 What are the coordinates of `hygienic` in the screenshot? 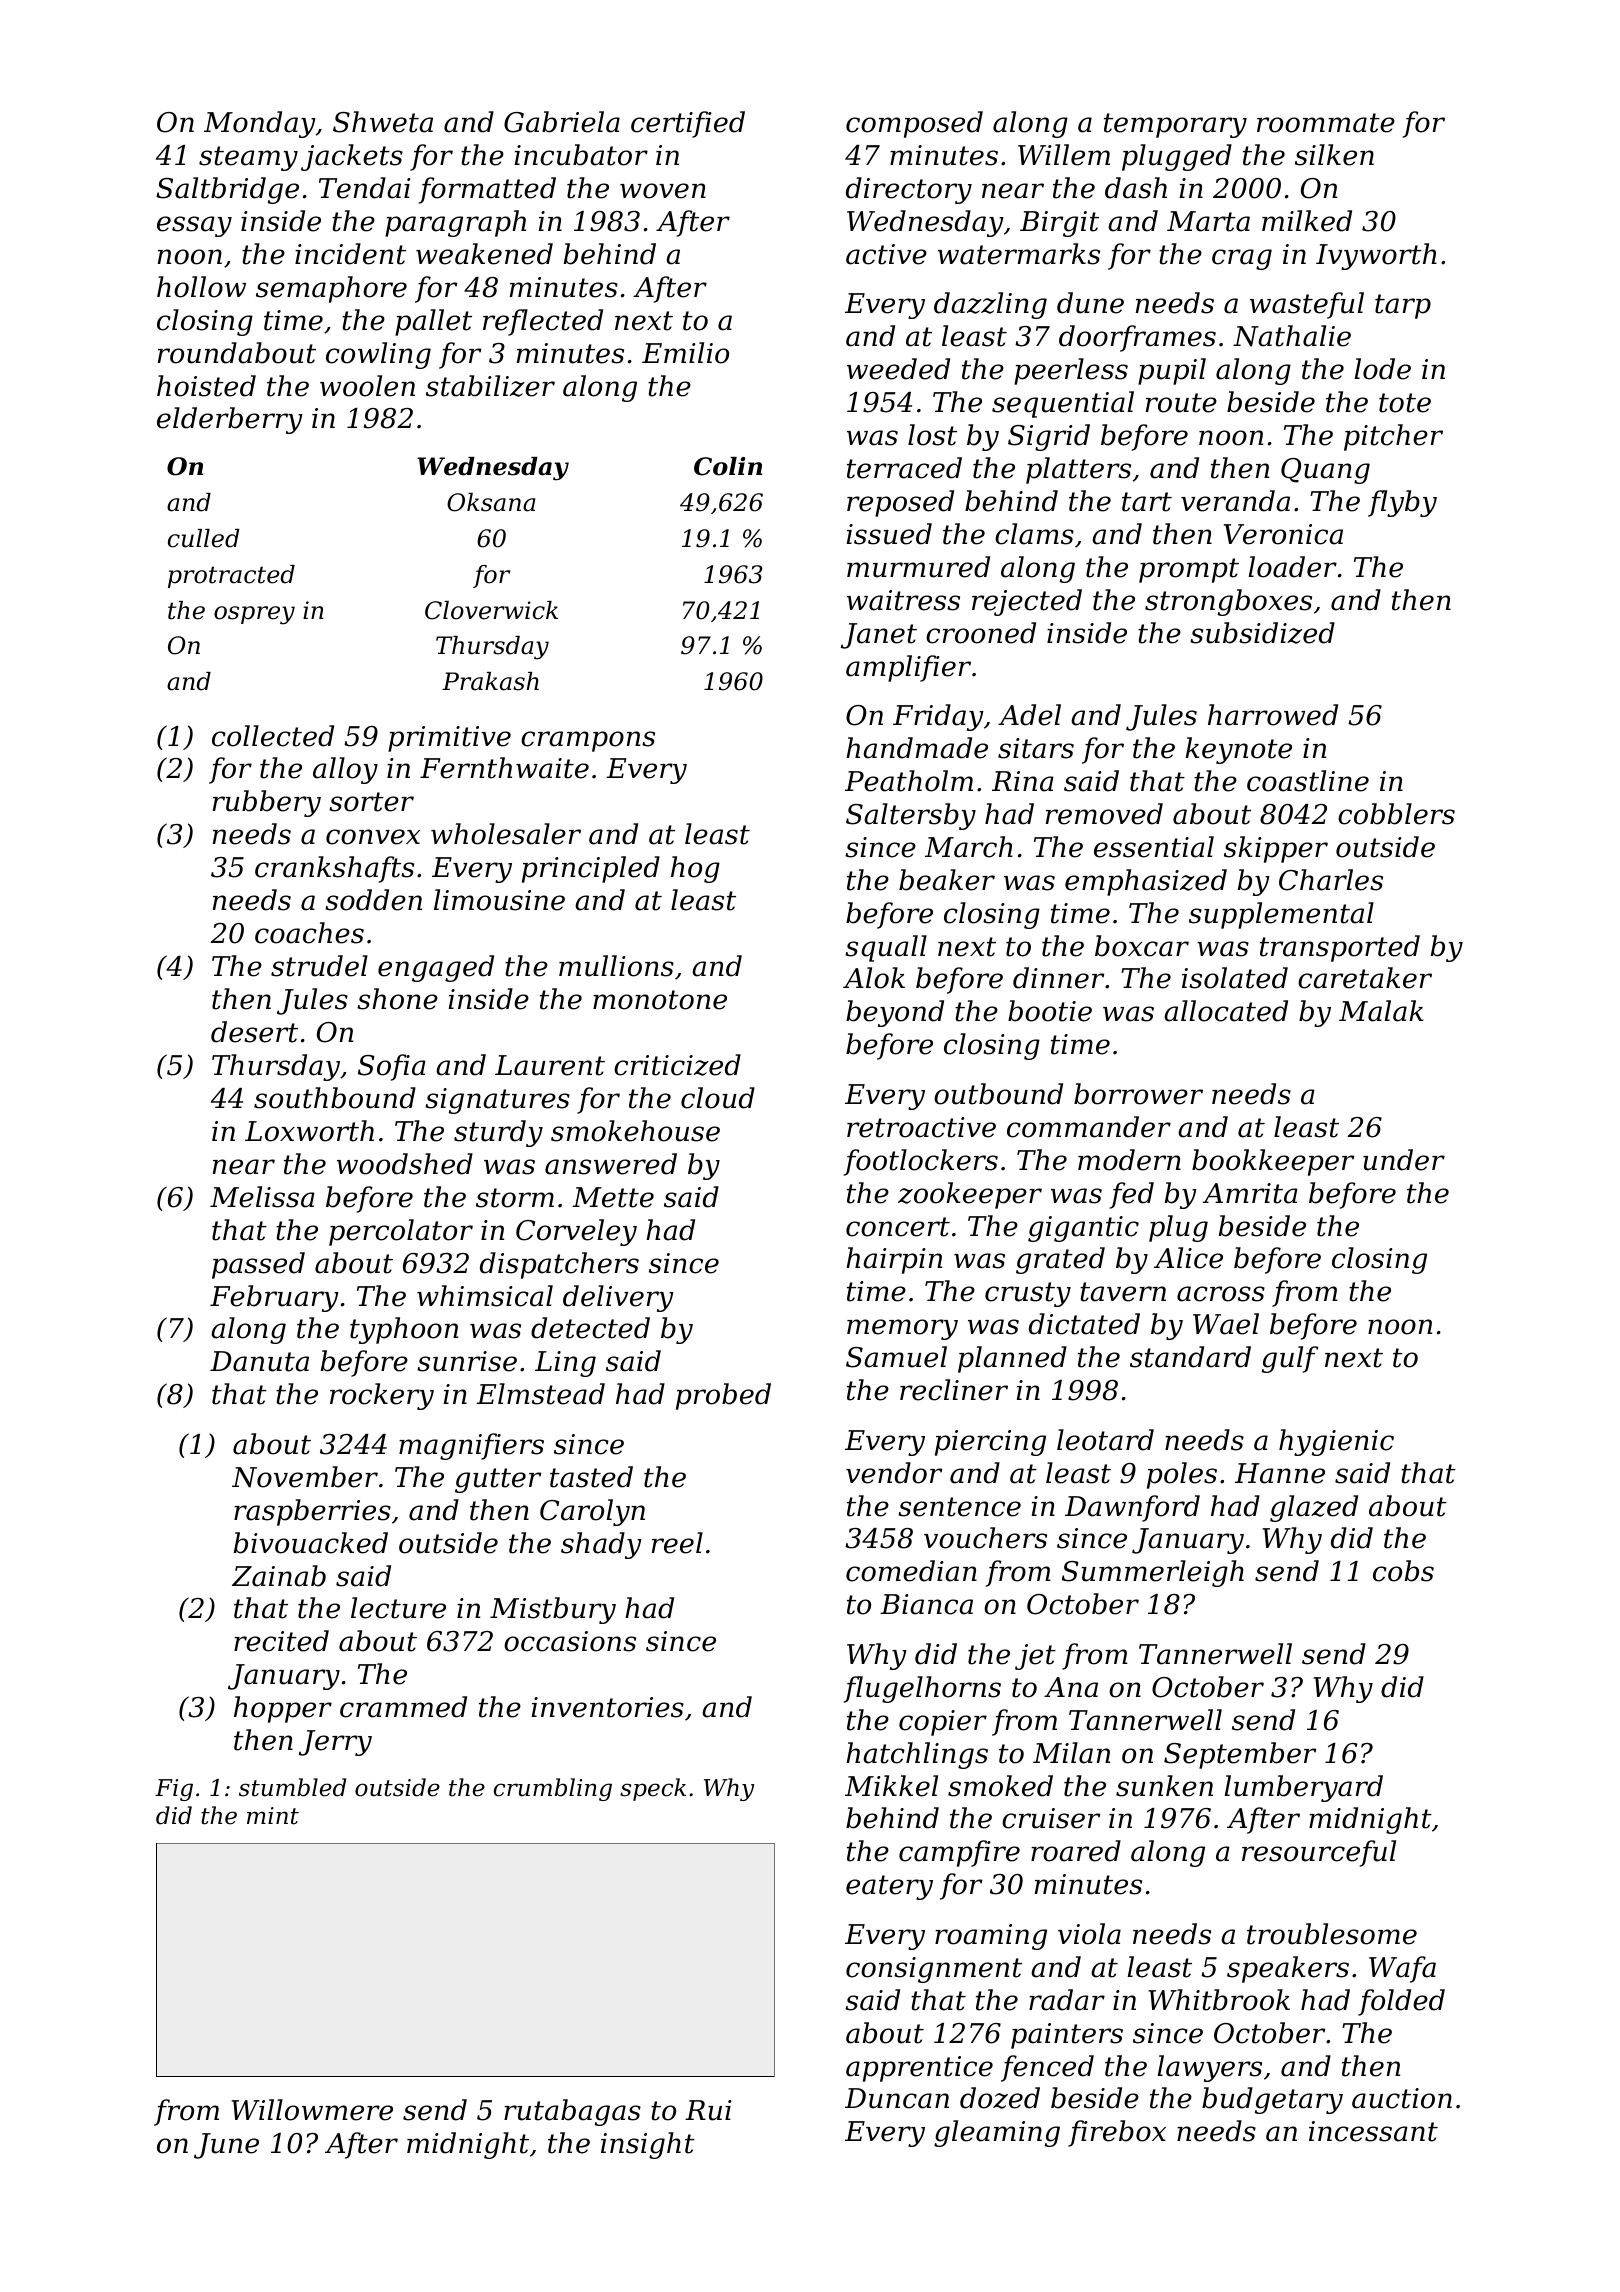 It's located at (1336, 1442).
